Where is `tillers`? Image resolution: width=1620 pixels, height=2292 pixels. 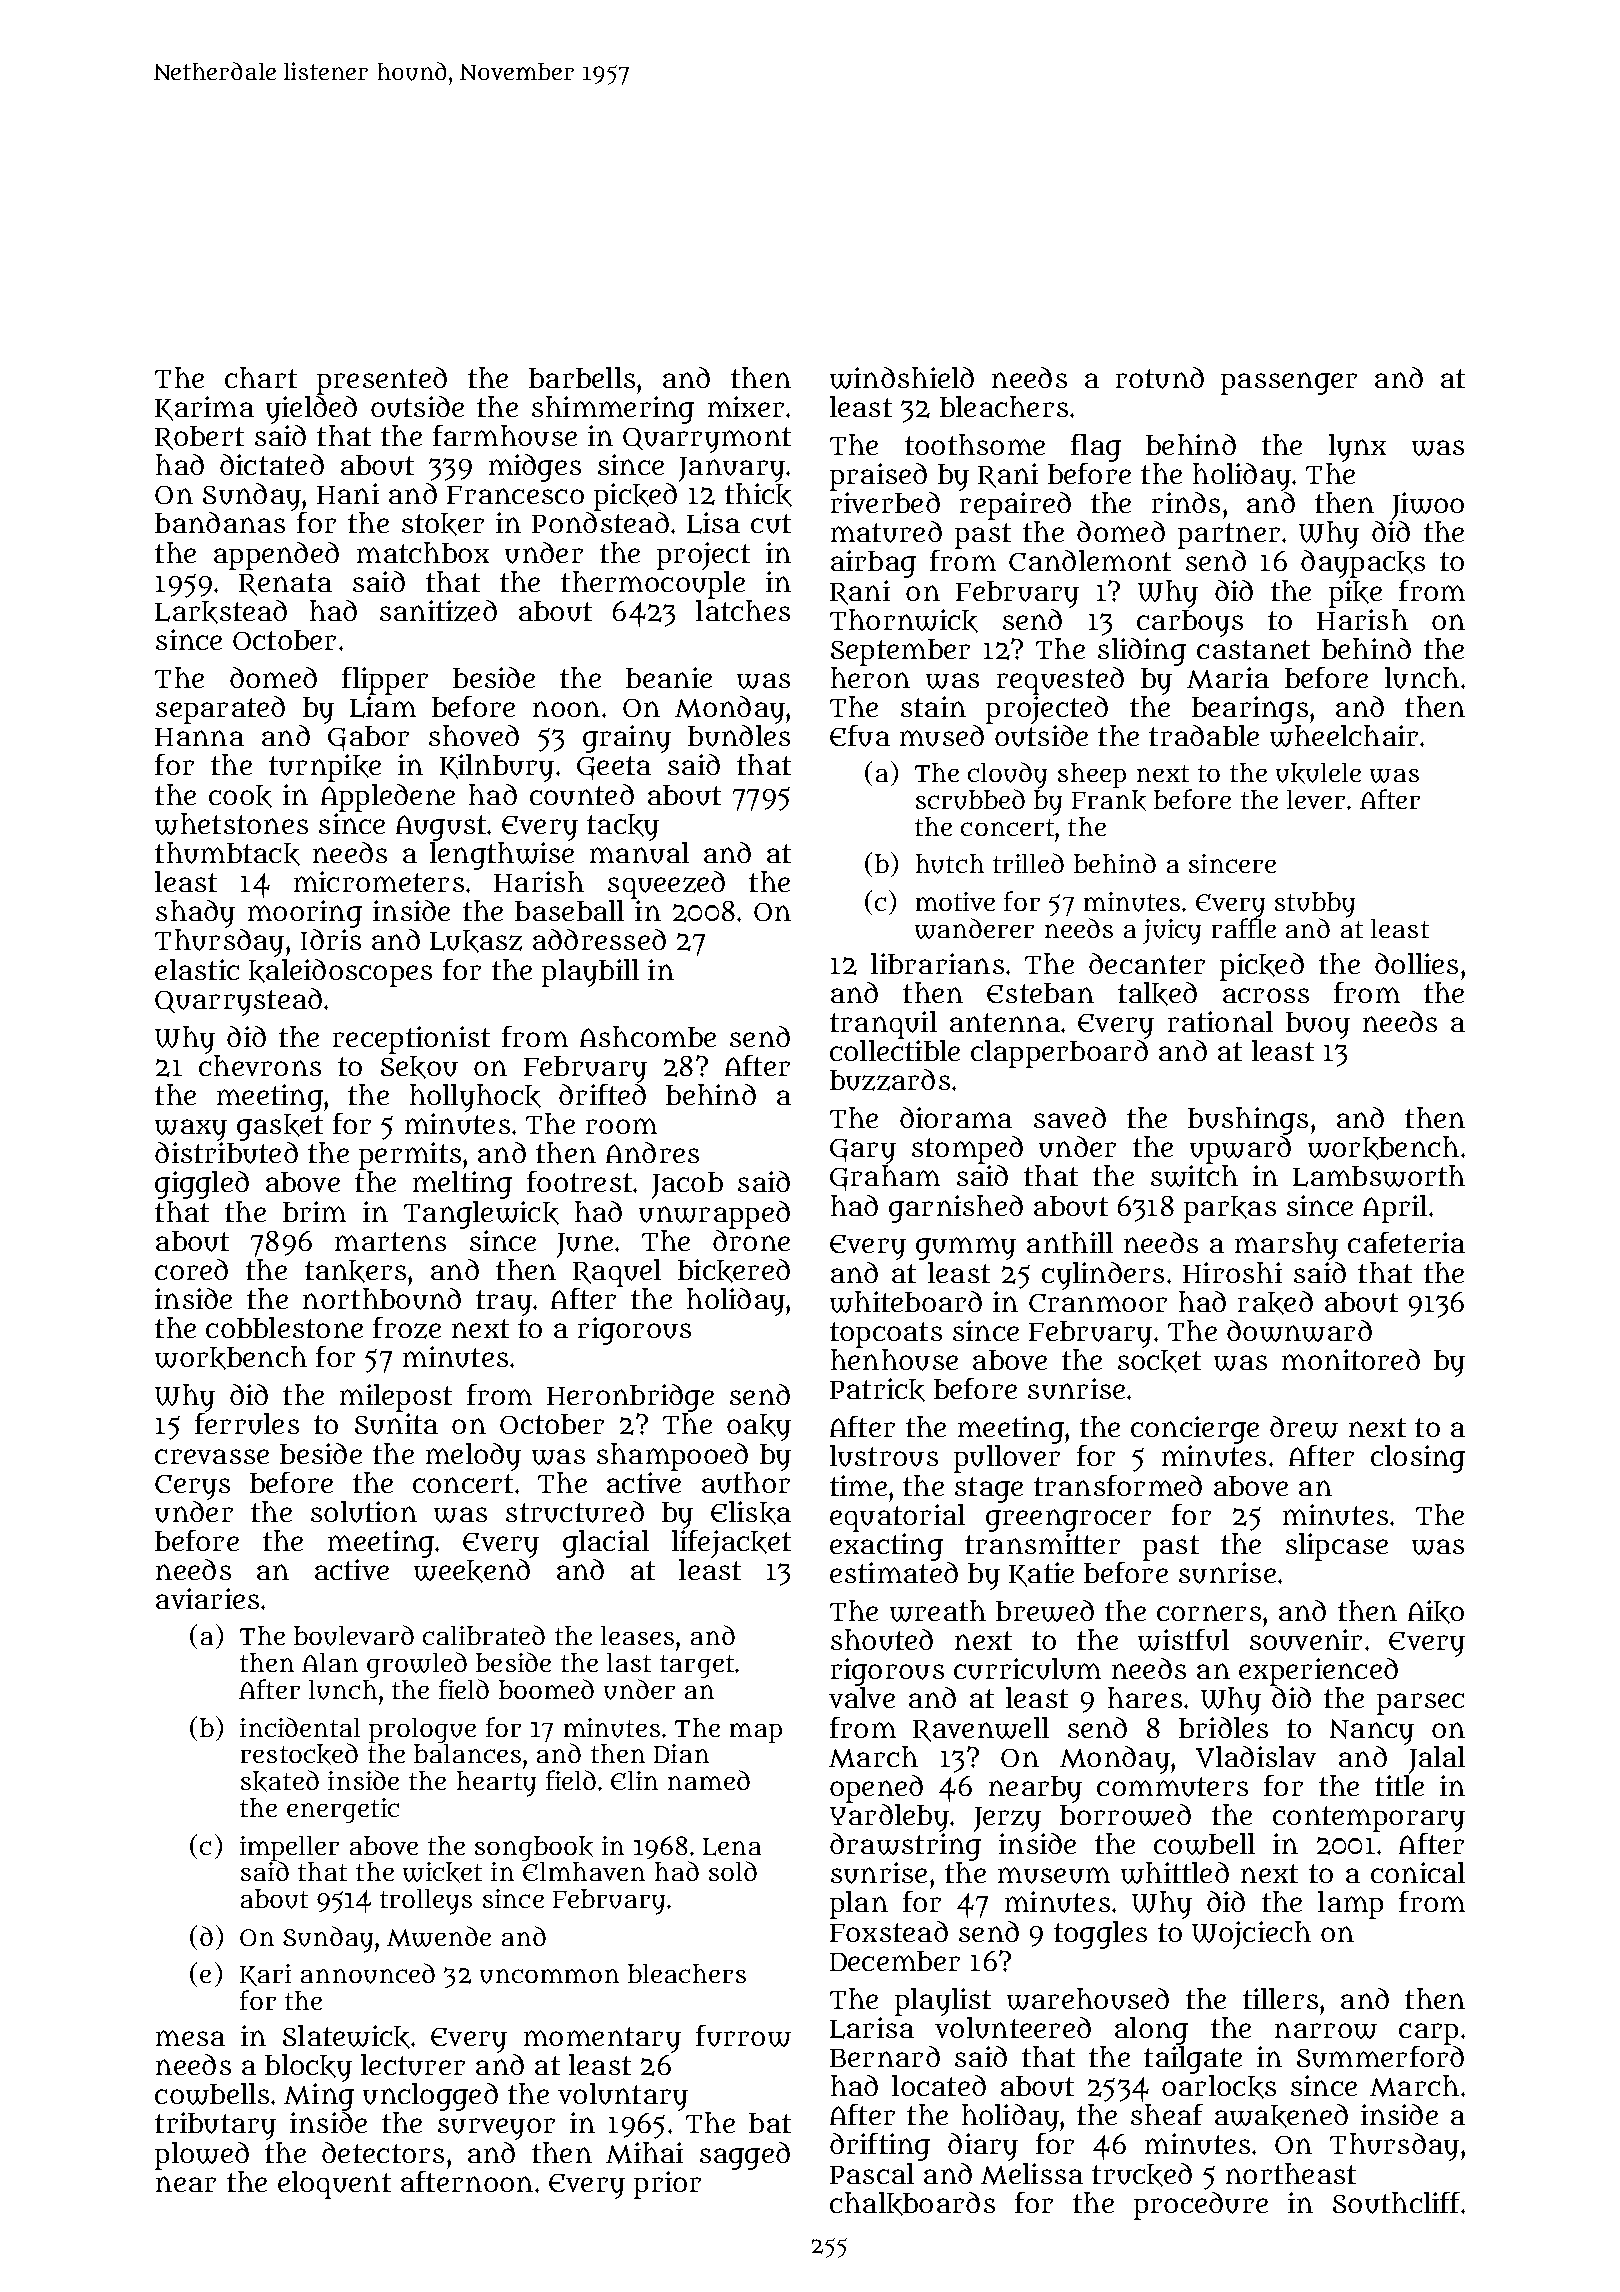 tillers is located at coordinates (1280, 1998).
